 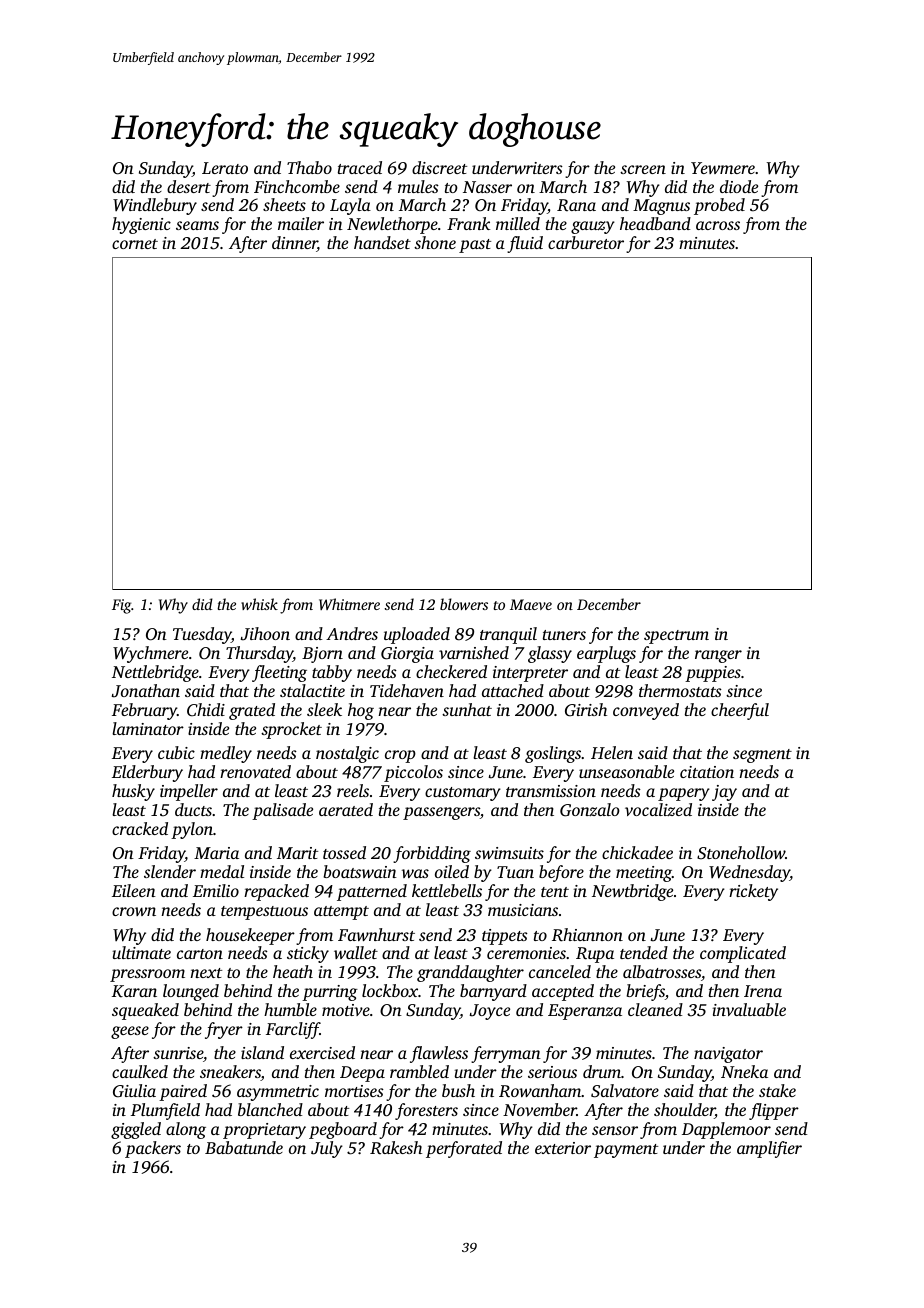 What do you see at coordinates (415, 873) in the screenshot?
I see `was` at bounding box center [415, 873].
